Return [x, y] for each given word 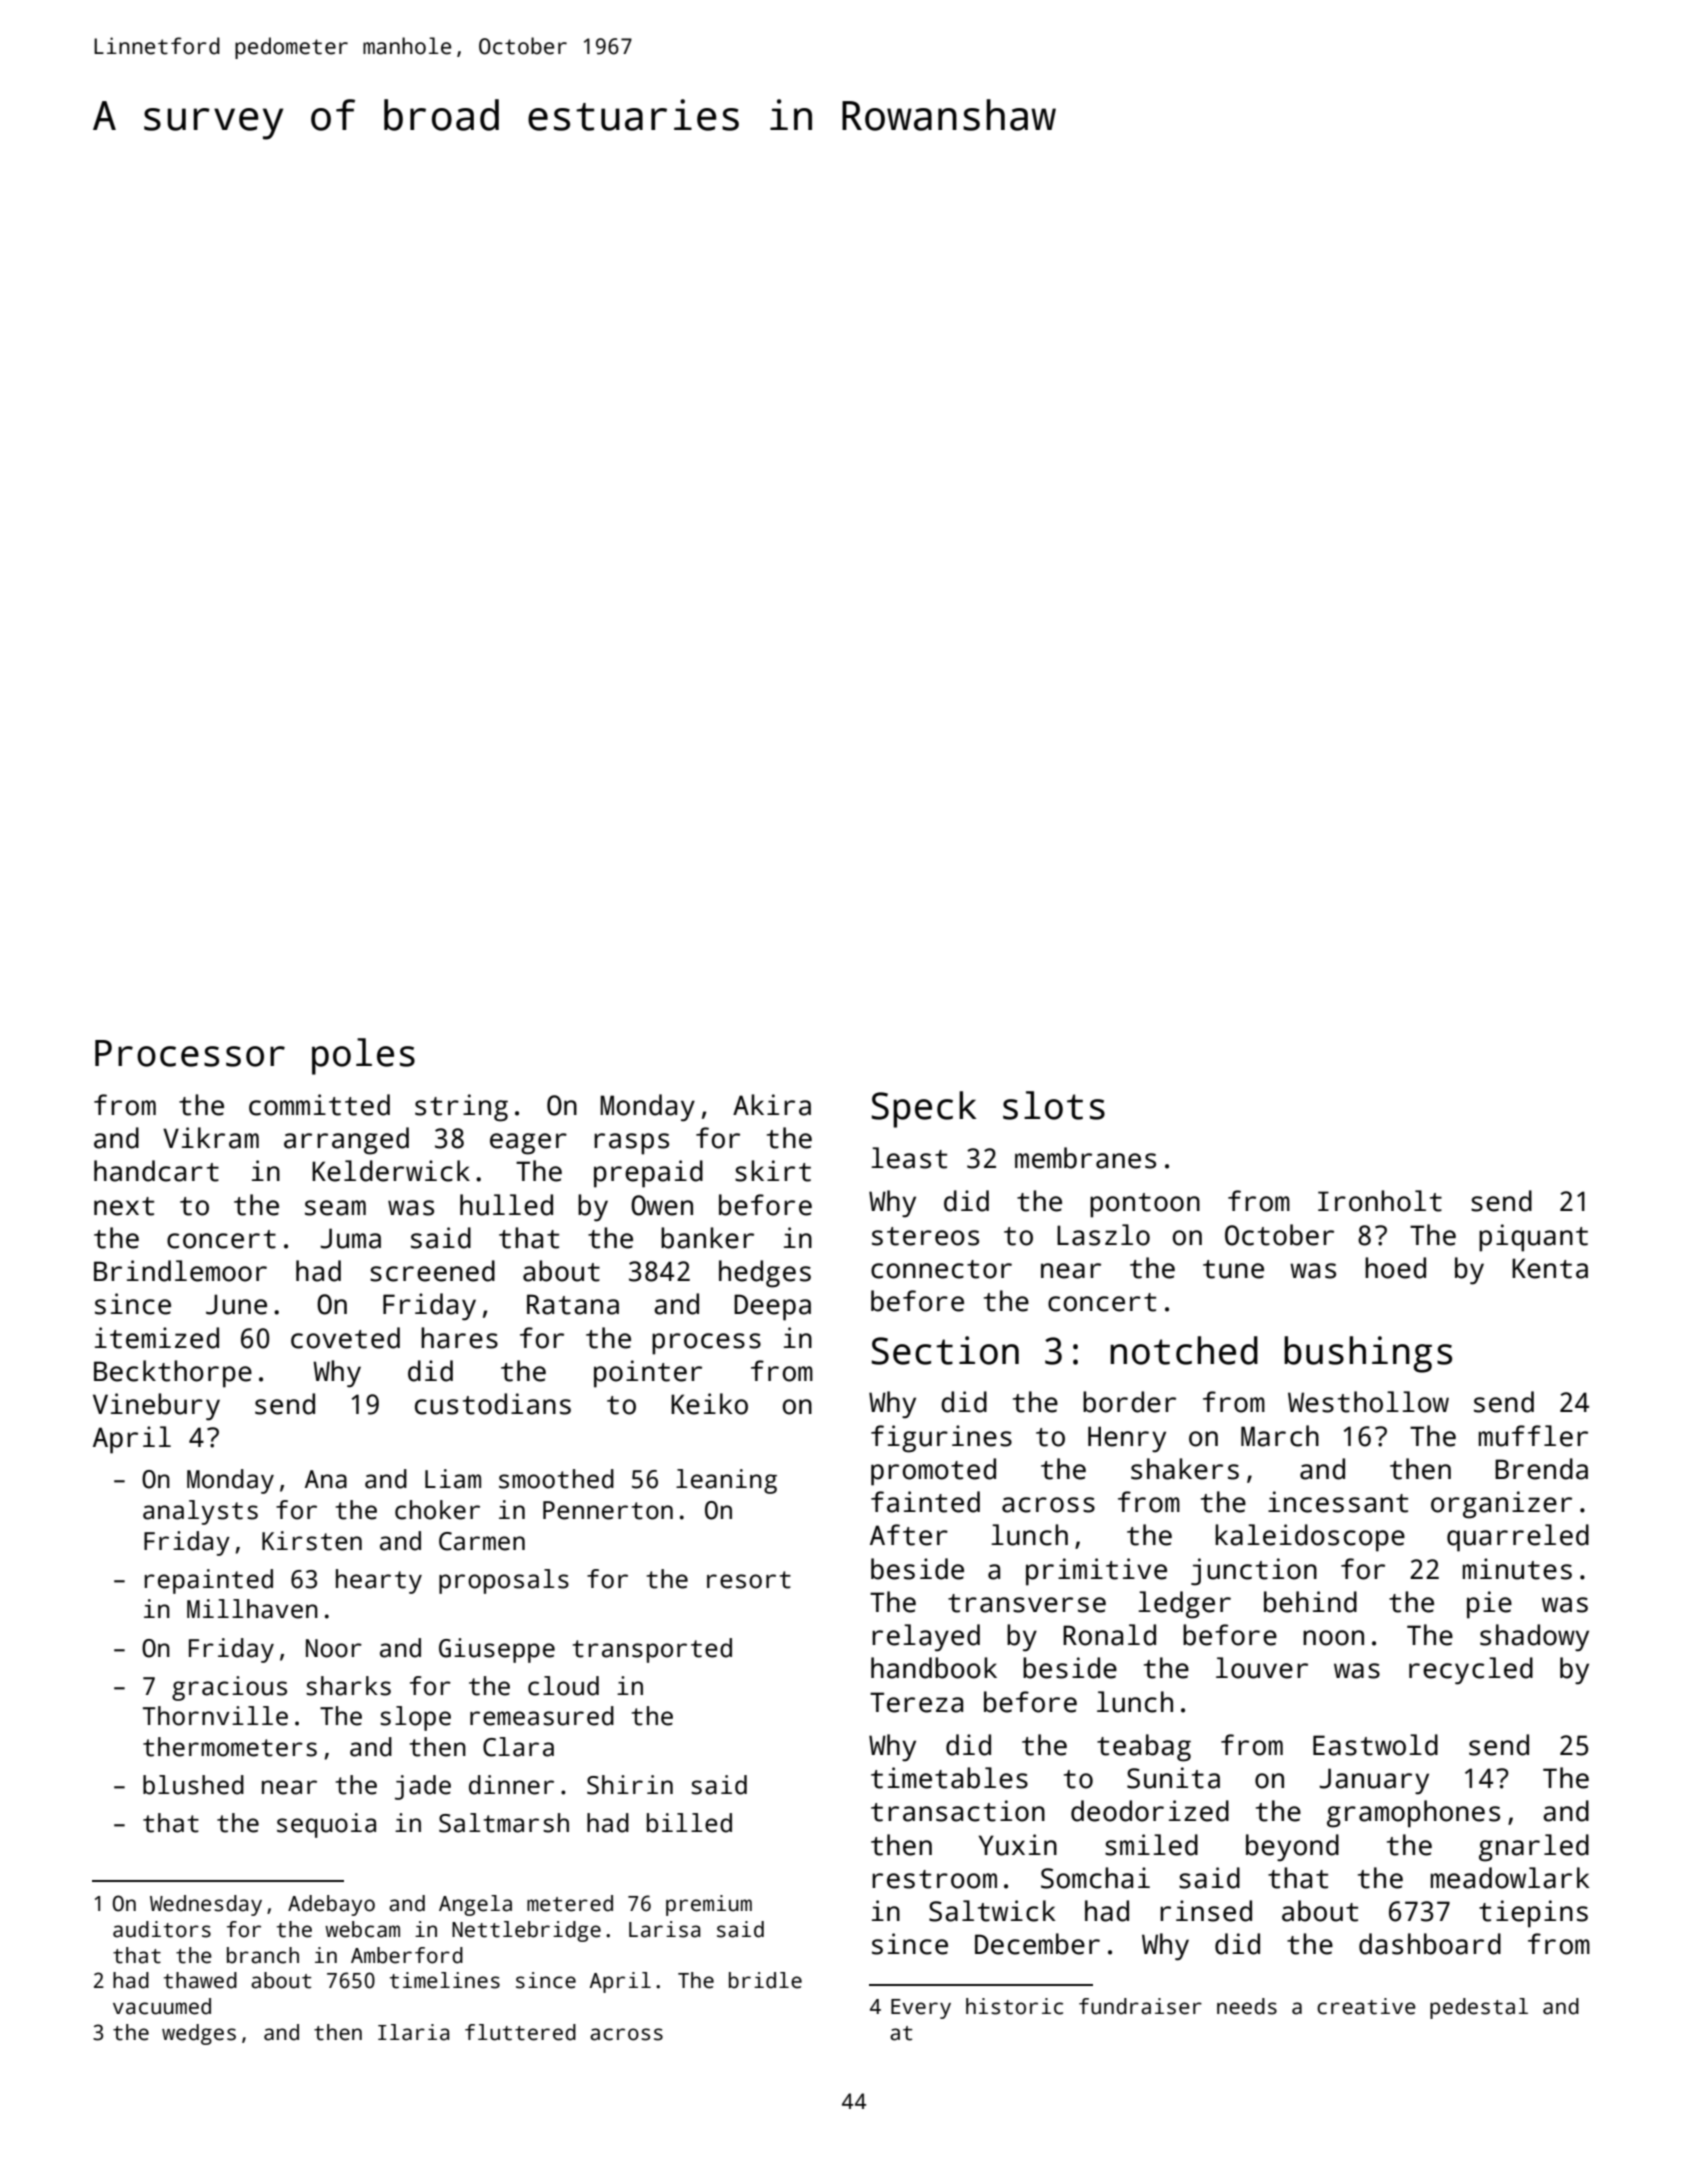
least [909, 1158]
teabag [1144, 1748]
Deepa [772, 1307]
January [1374, 1781]
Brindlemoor [180, 1271]
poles [363, 1056]
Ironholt [1380, 1201]
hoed [1395, 1268]
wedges [199, 2034]
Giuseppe [497, 1650]
